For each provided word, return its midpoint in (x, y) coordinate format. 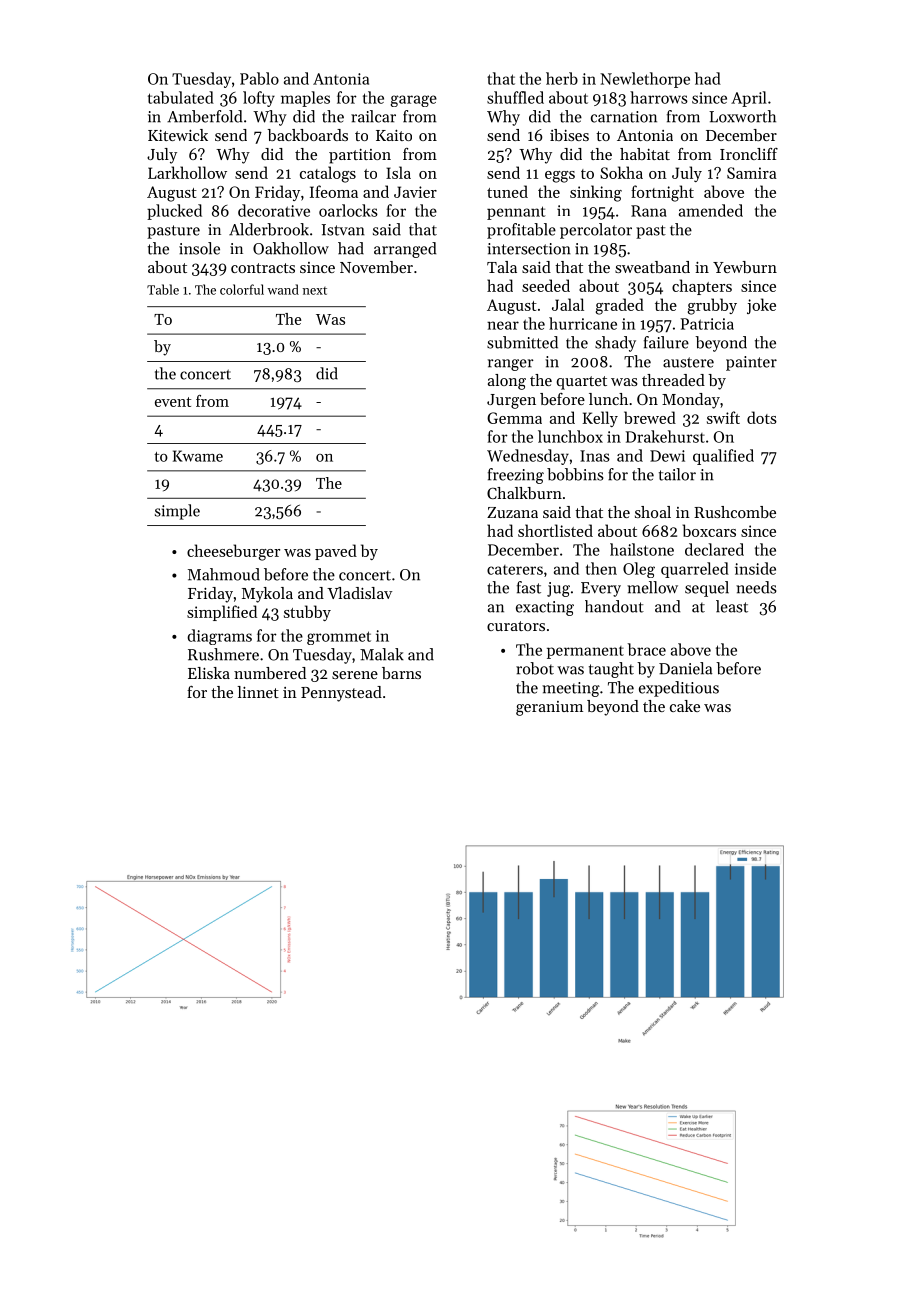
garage (414, 101)
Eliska (209, 673)
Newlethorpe (645, 80)
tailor (677, 474)
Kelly (600, 419)
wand (283, 289)
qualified (723, 457)
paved (336, 552)
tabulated (181, 97)
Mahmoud (224, 574)
